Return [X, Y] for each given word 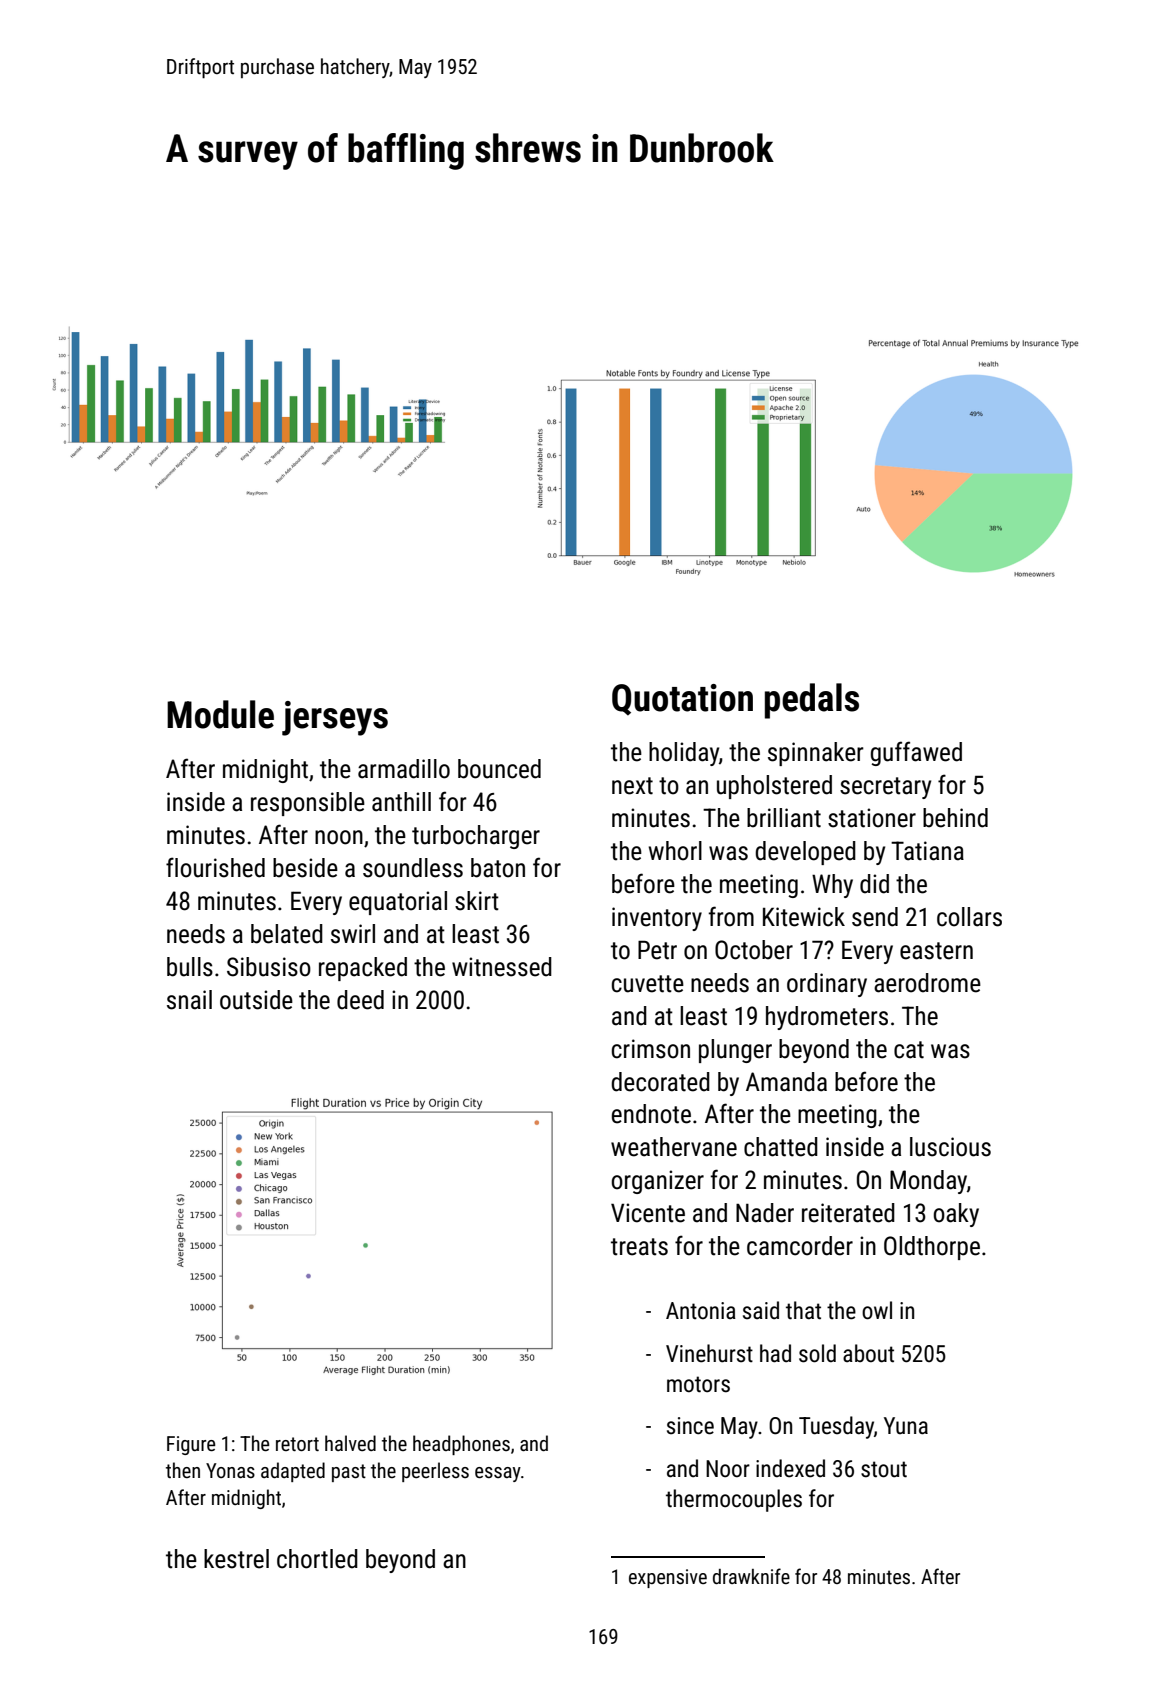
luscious [950, 1147]
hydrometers [827, 1018]
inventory [657, 919]
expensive [668, 1578]
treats [639, 1247]
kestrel [236, 1559]
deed [360, 1000]
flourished [215, 867]
